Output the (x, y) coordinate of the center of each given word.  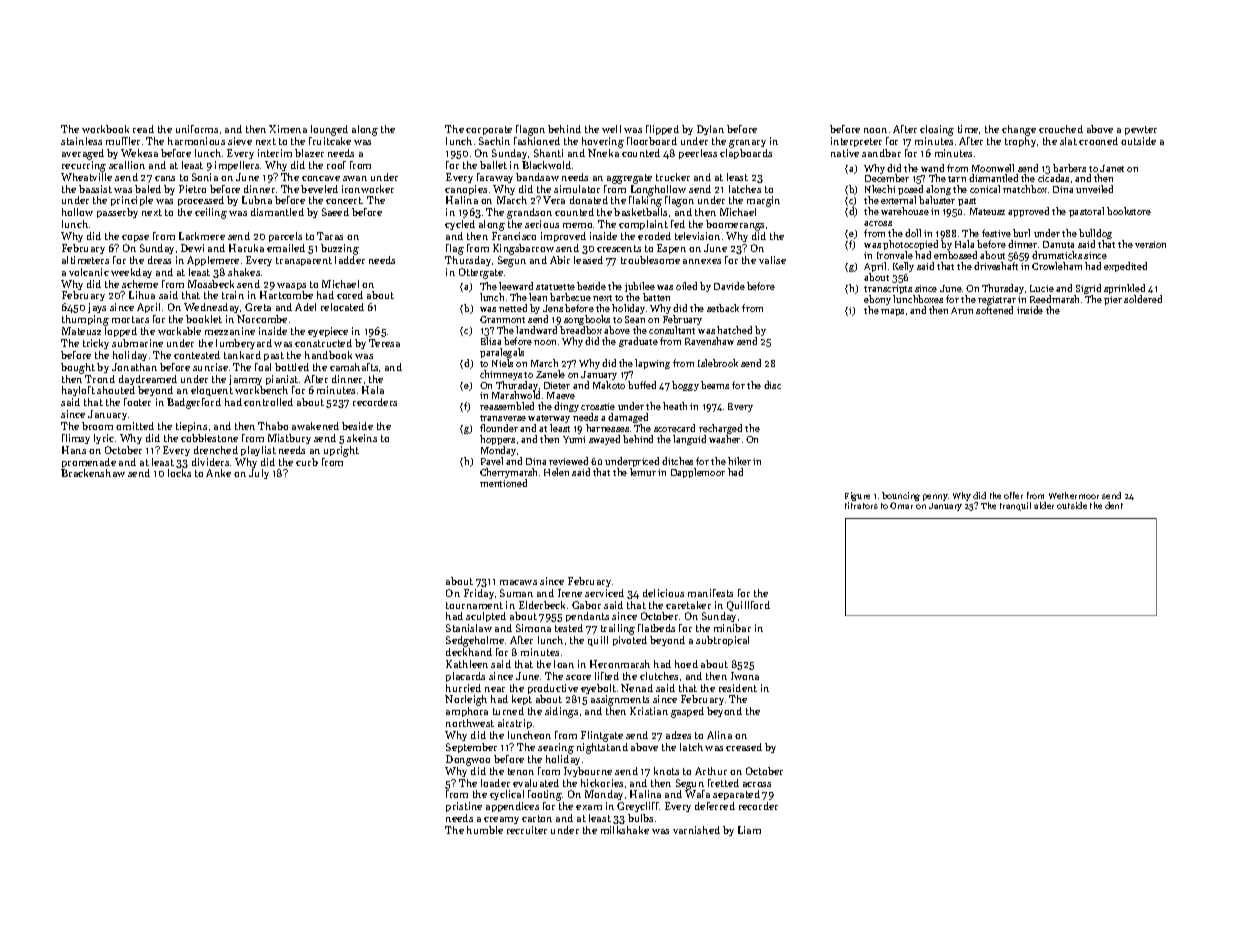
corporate (489, 130)
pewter (1141, 130)
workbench (261, 390)
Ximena (288, 129)
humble (485, 830)
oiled (686, 286)
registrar (997, 300)
